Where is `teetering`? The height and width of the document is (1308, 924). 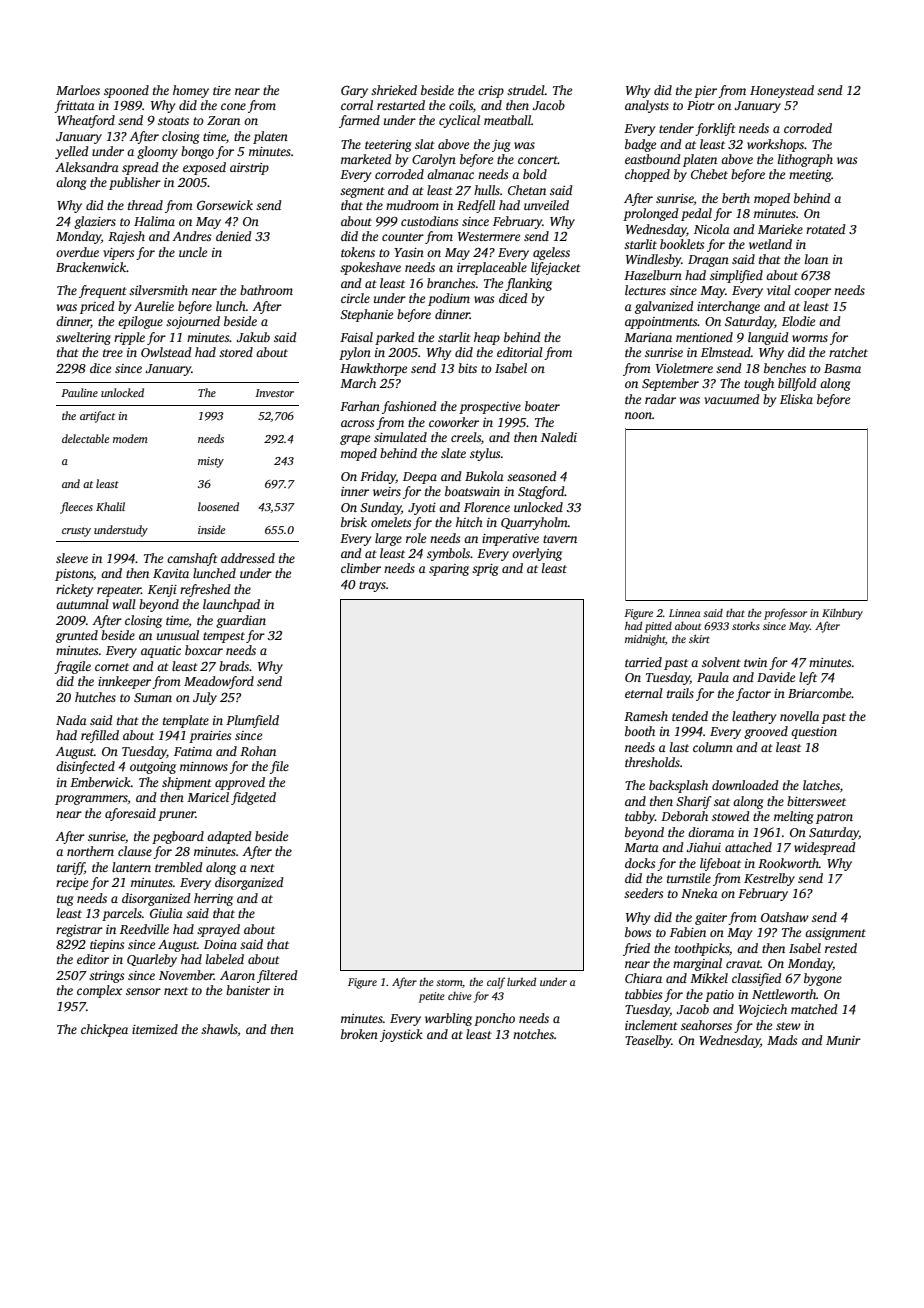
teetering is located at coordinates (388, 146).
